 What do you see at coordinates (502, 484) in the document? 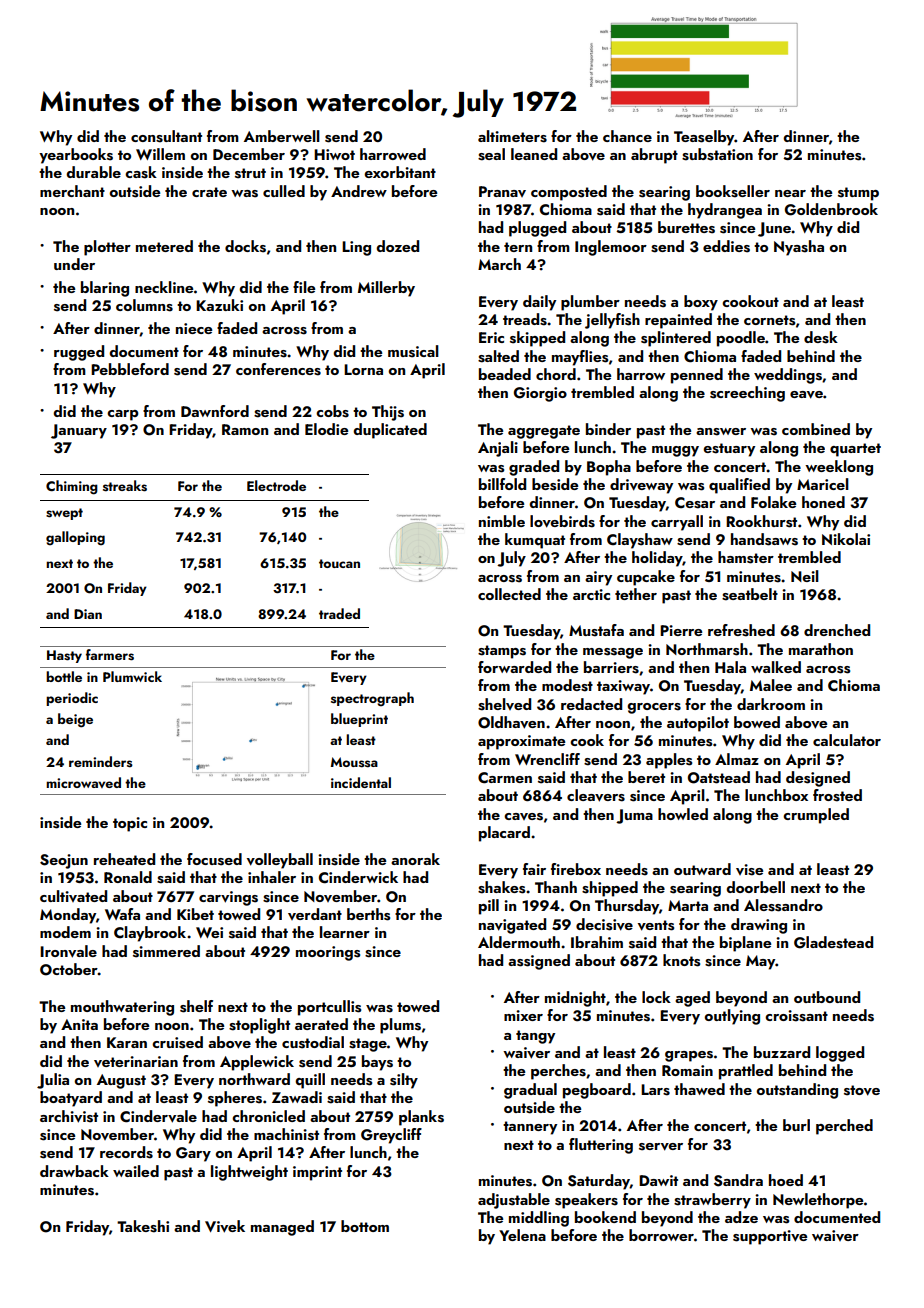
I see `billfold` at bounding box center [502, 484].
